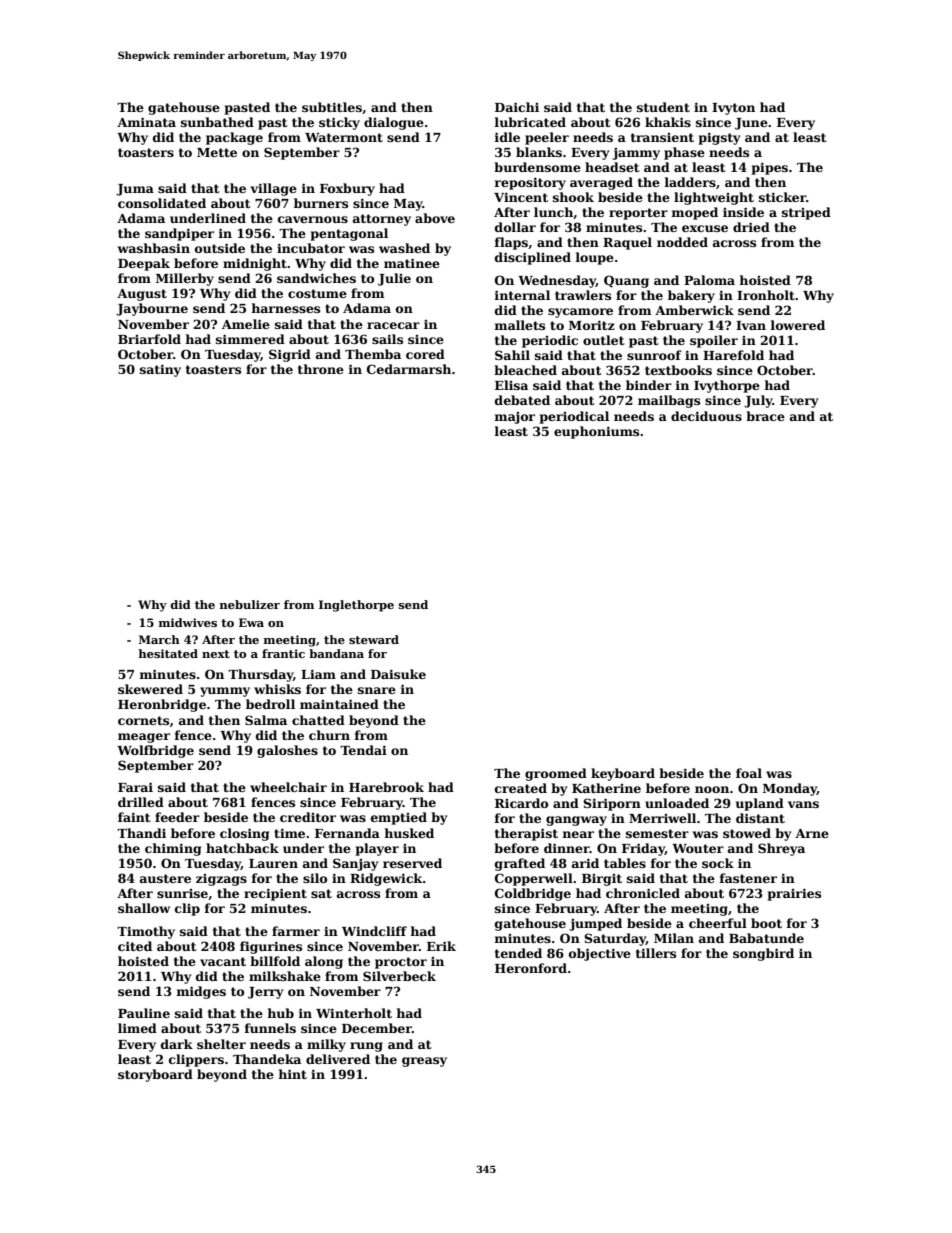 The height and width of the page is (1233, 952). Describe the element at coordinates (512, 355) in the page. I see `Sahil` at that location.
